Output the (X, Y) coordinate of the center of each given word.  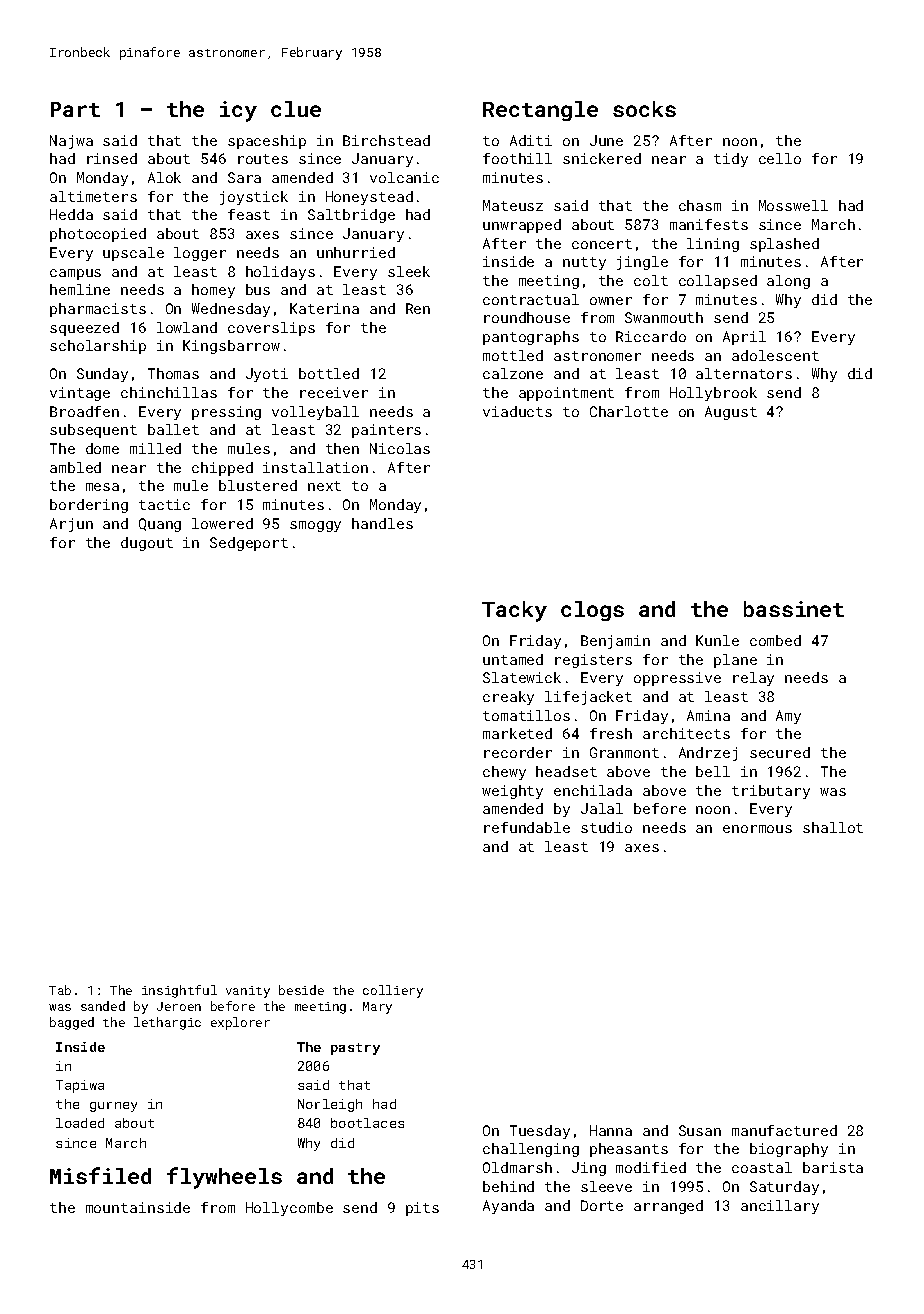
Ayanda (508, 1207)
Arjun (71, 525)
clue (296, 109)
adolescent (775, 355)
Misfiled (100, 1175)
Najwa (71, 142)
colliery (393, 991)
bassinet (794, 609)
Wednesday (231, 310)
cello (780, 158)
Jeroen (179, 1006)
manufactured (784, 1130)
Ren (418, 308)
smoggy (315, 526)
